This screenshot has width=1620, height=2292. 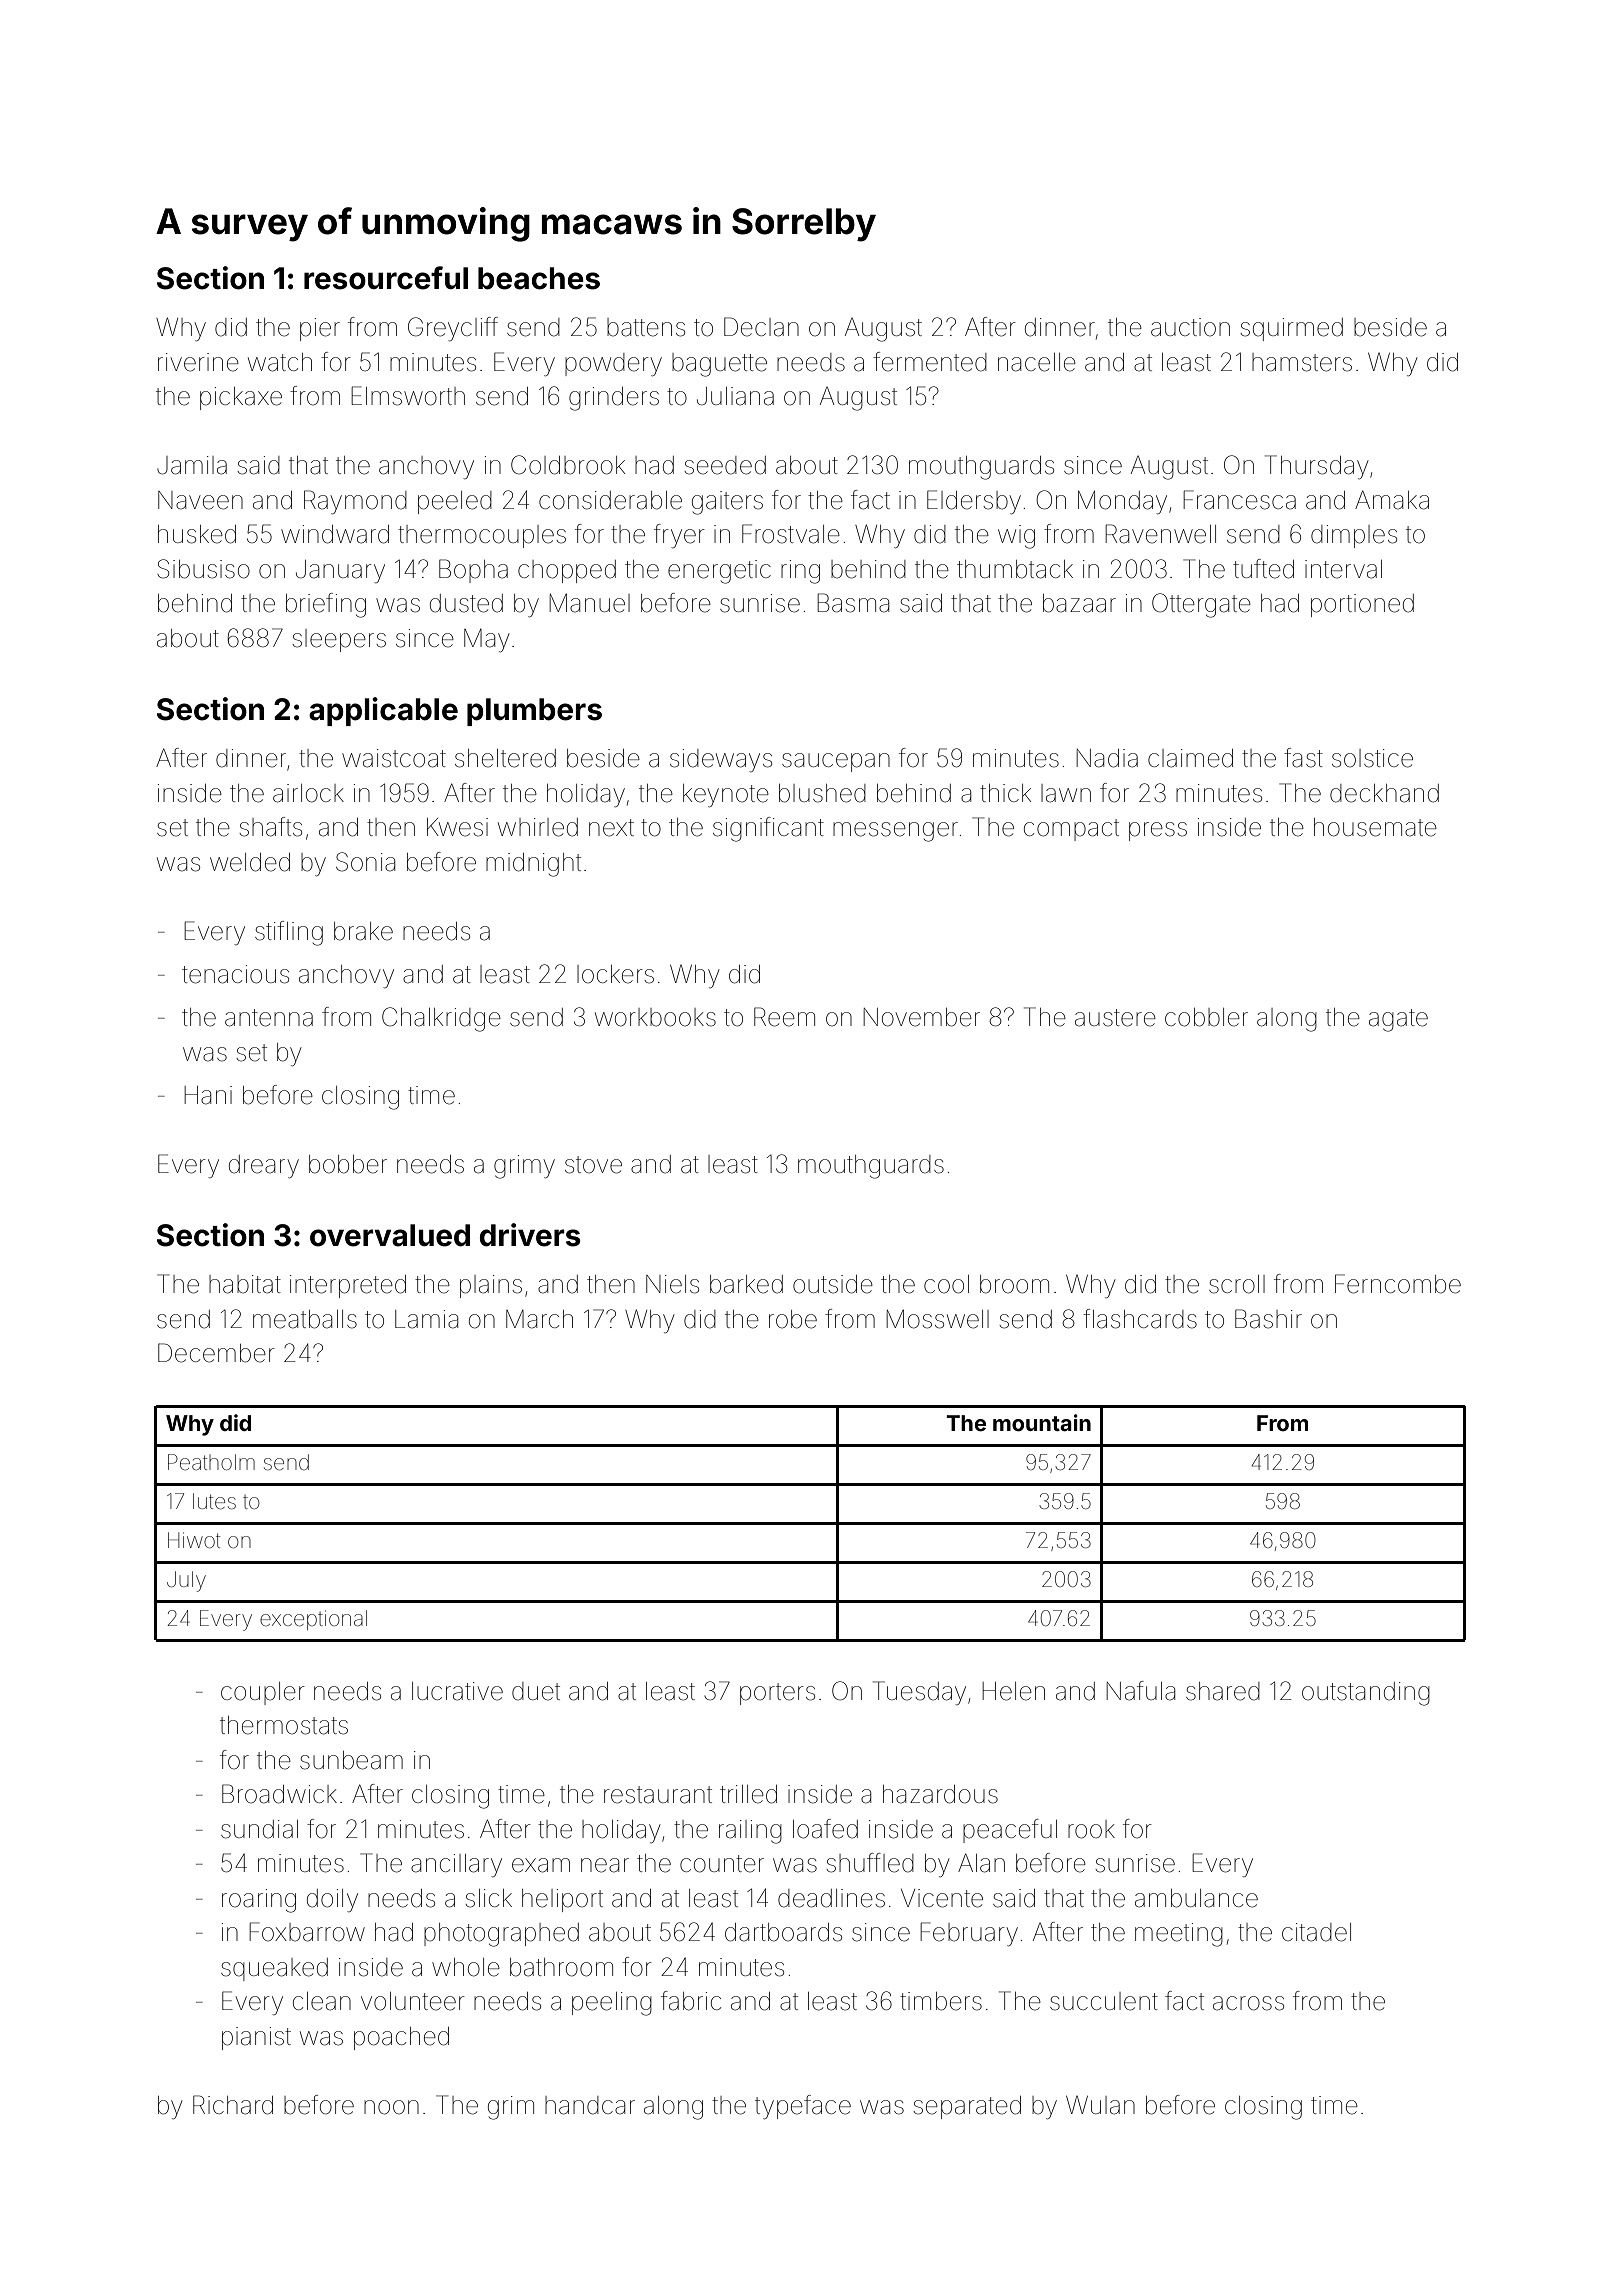 What do you see at coordinates (1015, 569) in the screenshot?
I see `thumbtack` at bounding box center [1015, 569].
